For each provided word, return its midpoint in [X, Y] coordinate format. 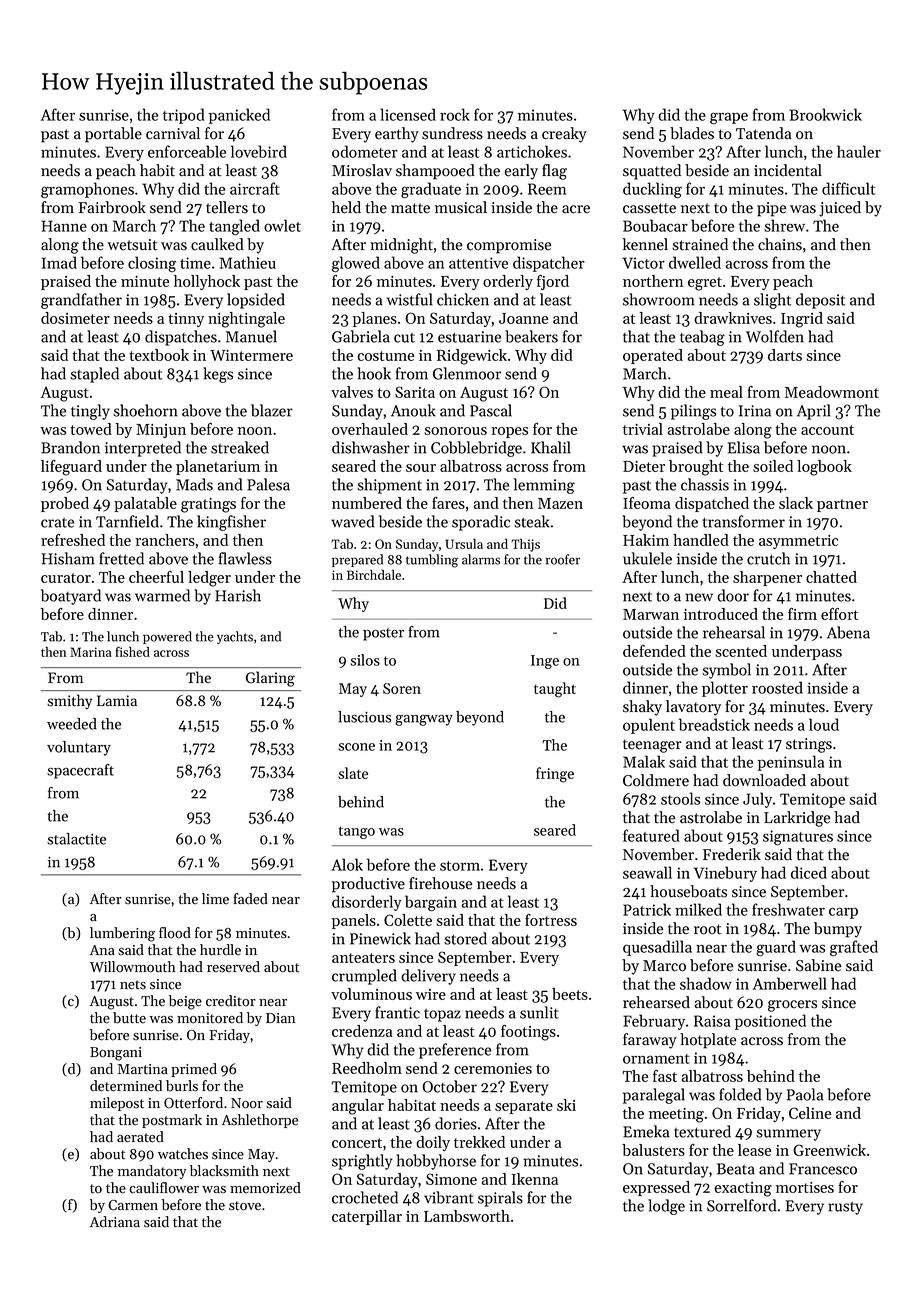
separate [524, 1107]
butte [129, 1018]
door [733, 595]
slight [772, 301]
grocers [792, 1006]
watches [183, 1154]
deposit [820, 301]
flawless [245, 558]
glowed [356, 264]
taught [555, 690]
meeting [676, 1115]
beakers [531, 336]
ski [566, 1105]
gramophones [87, 190]
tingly [90, 412]
